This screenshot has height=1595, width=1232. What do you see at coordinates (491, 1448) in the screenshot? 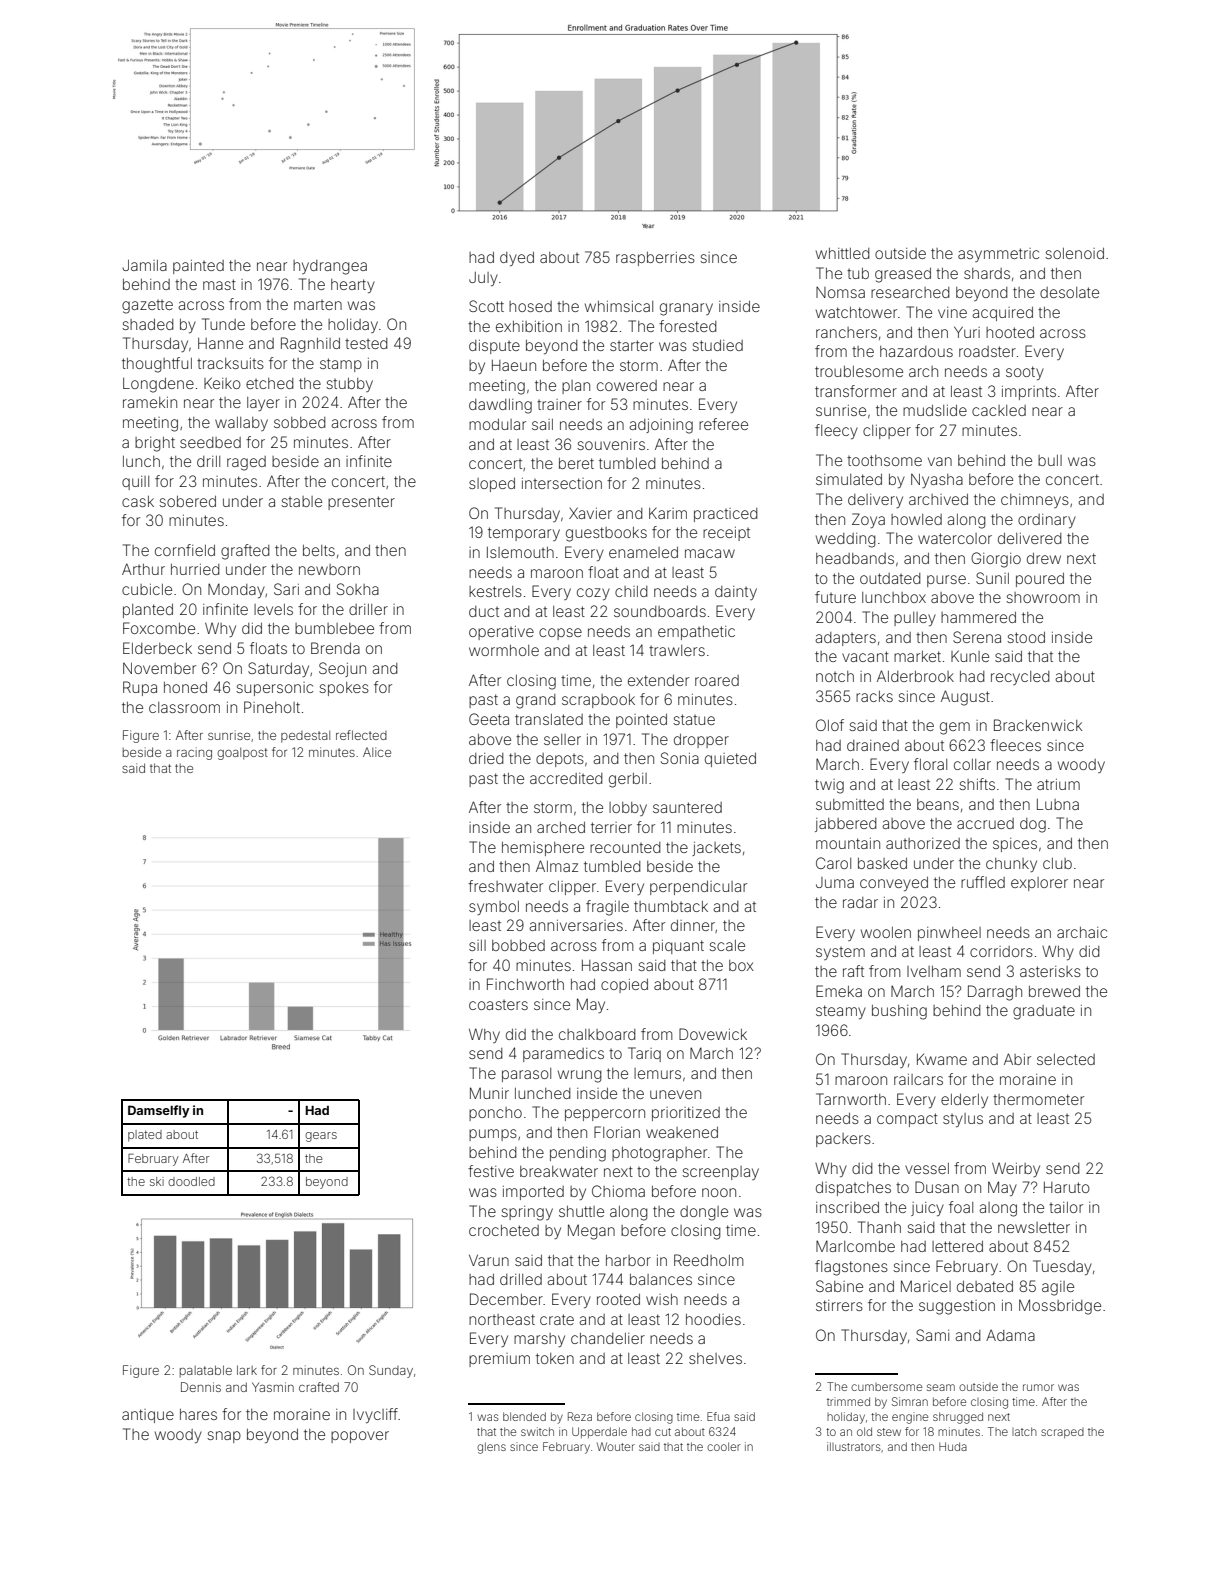
I see `glens` at bounding box center [491, 1448].
